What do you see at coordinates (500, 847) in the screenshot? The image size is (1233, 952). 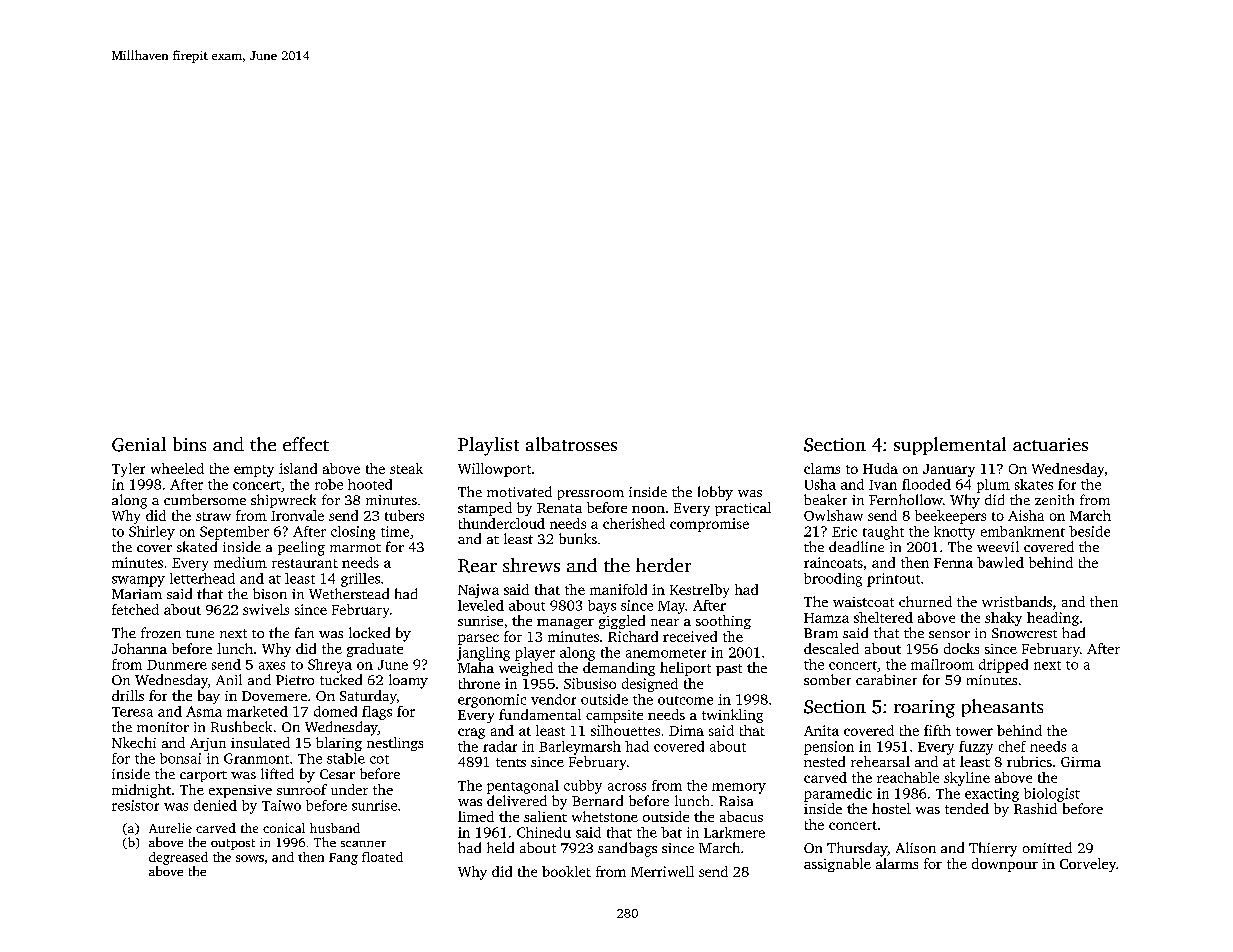 I see `held` at bounding box center [500, 847].
